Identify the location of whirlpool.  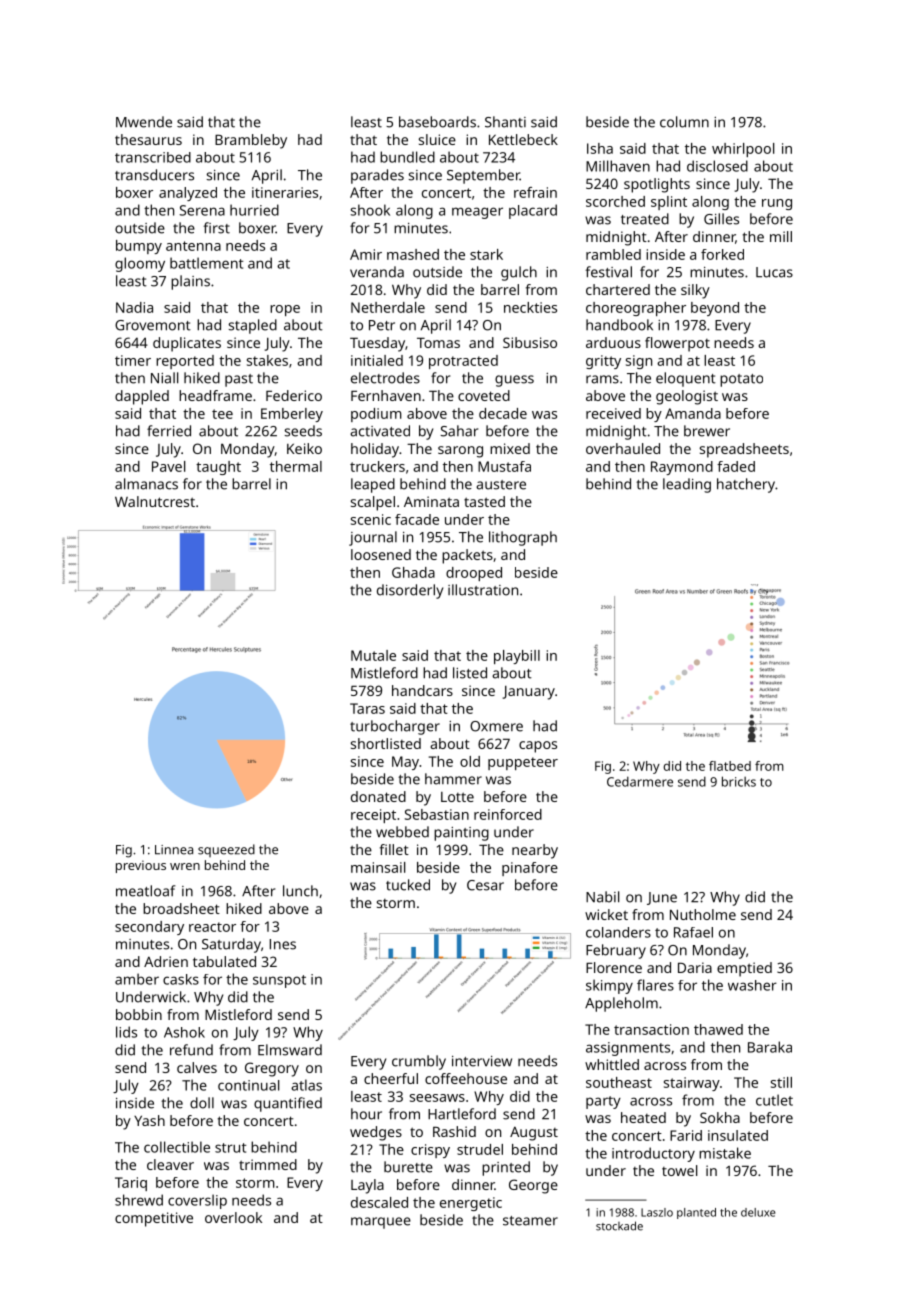
(743, 150).
